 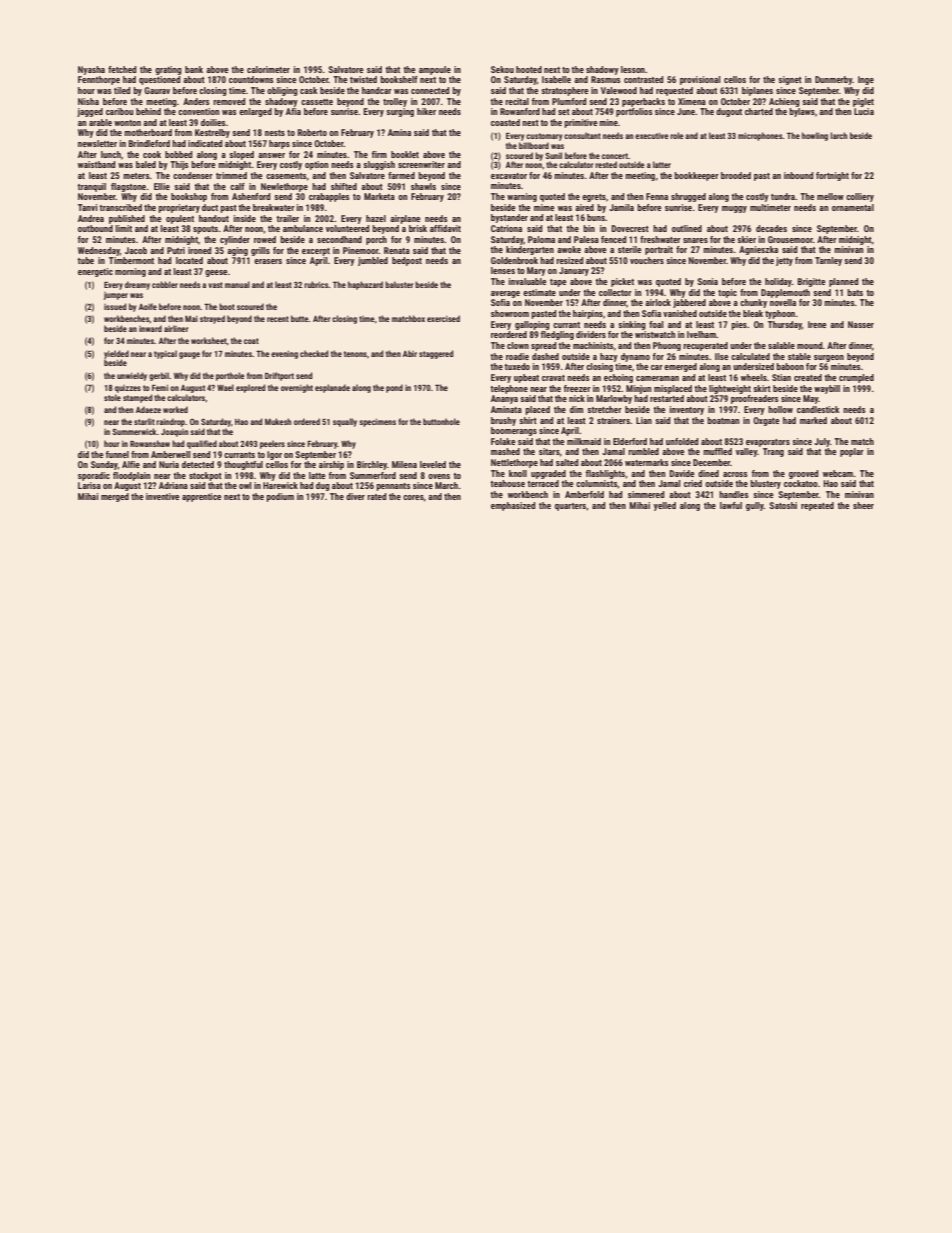 I want to click on egrets, so click(x=594, y=198).
